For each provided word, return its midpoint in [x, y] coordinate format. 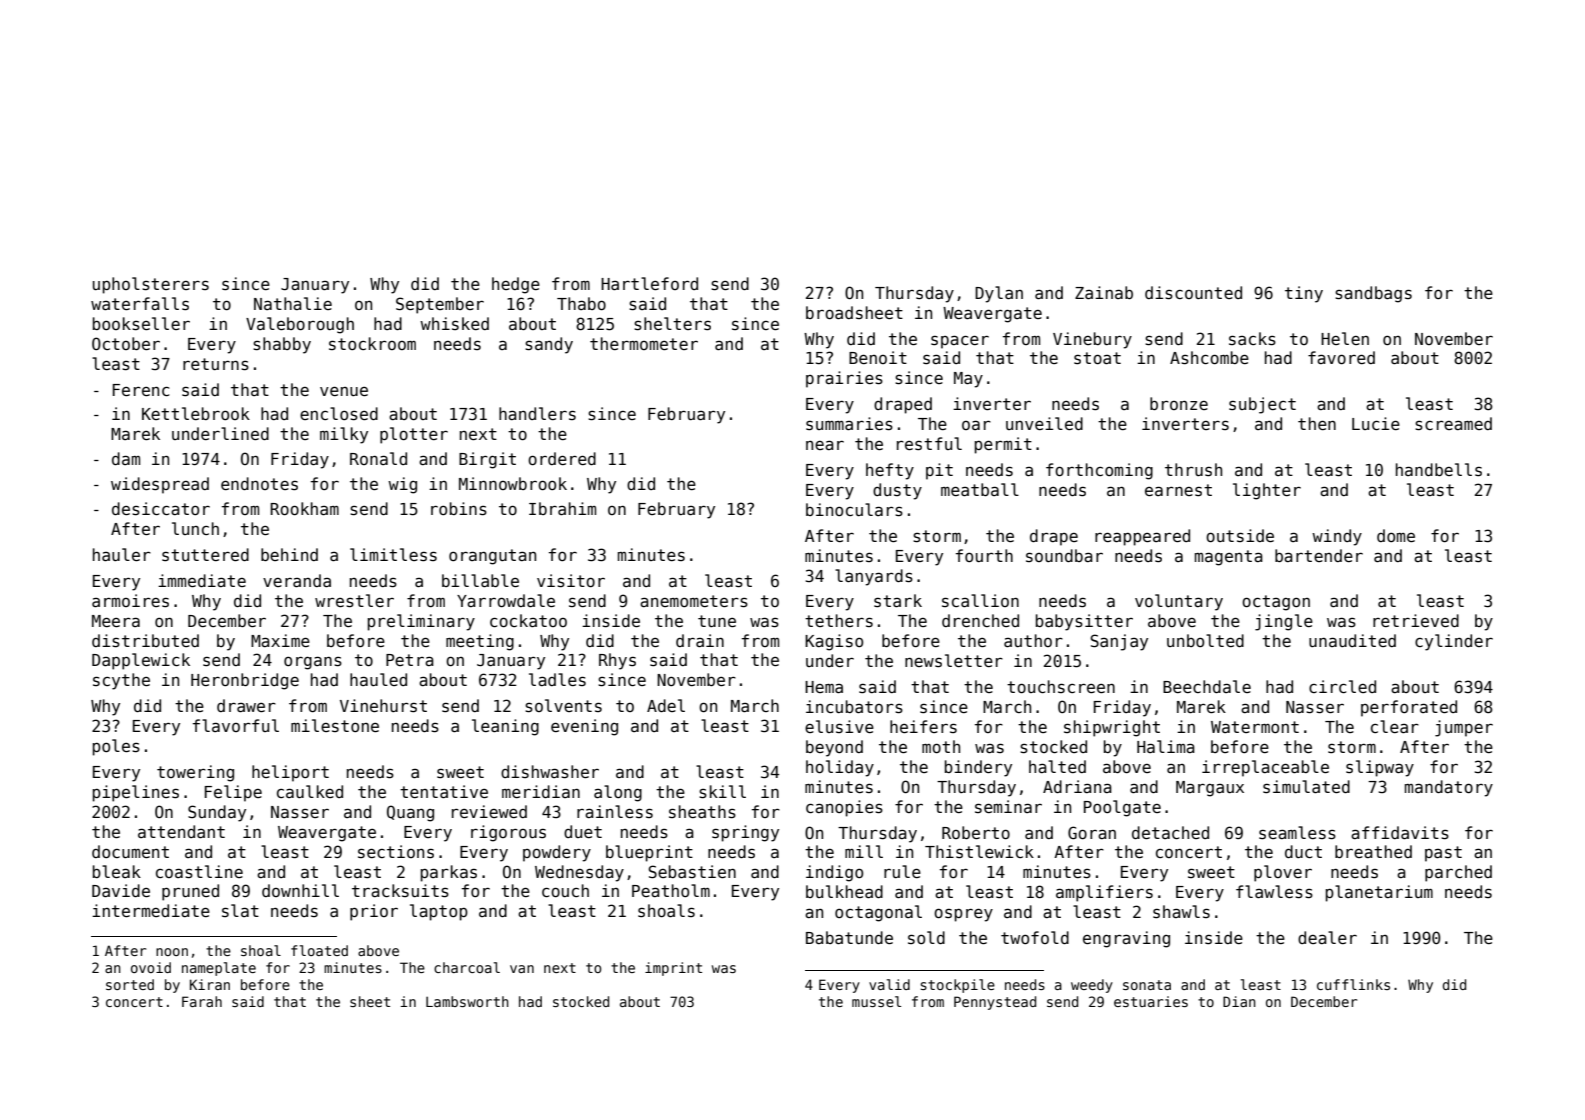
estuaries [1151, 1001]
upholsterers [151, 285]
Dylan [999, 294]
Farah [202, 1001]
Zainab [1104, 292]
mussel [876, 1001]
